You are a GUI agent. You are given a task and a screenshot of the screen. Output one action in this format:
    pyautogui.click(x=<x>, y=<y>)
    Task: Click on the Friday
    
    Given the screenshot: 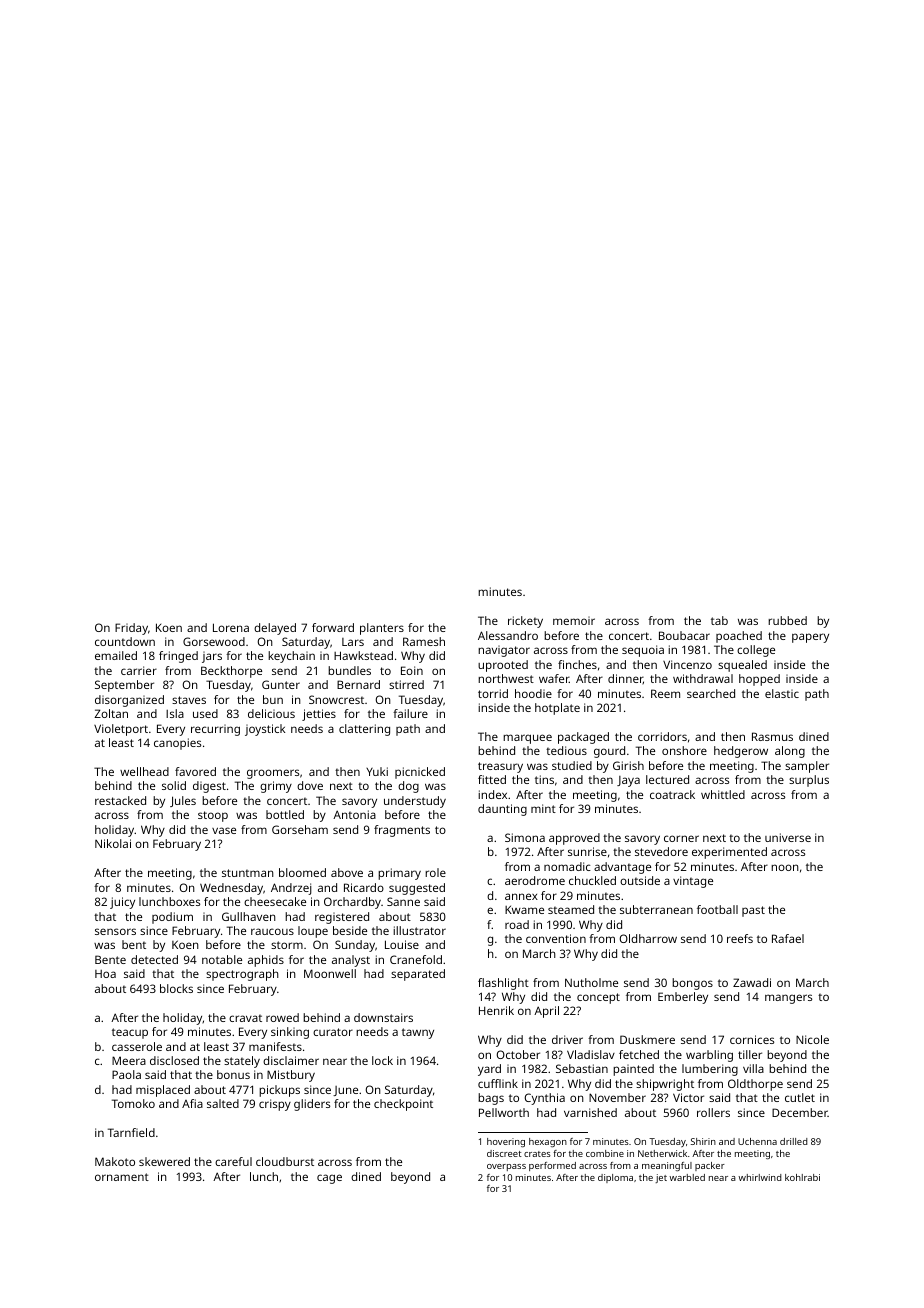 What is the action you would take?
    pyautogui.click(x=131, y=629)
